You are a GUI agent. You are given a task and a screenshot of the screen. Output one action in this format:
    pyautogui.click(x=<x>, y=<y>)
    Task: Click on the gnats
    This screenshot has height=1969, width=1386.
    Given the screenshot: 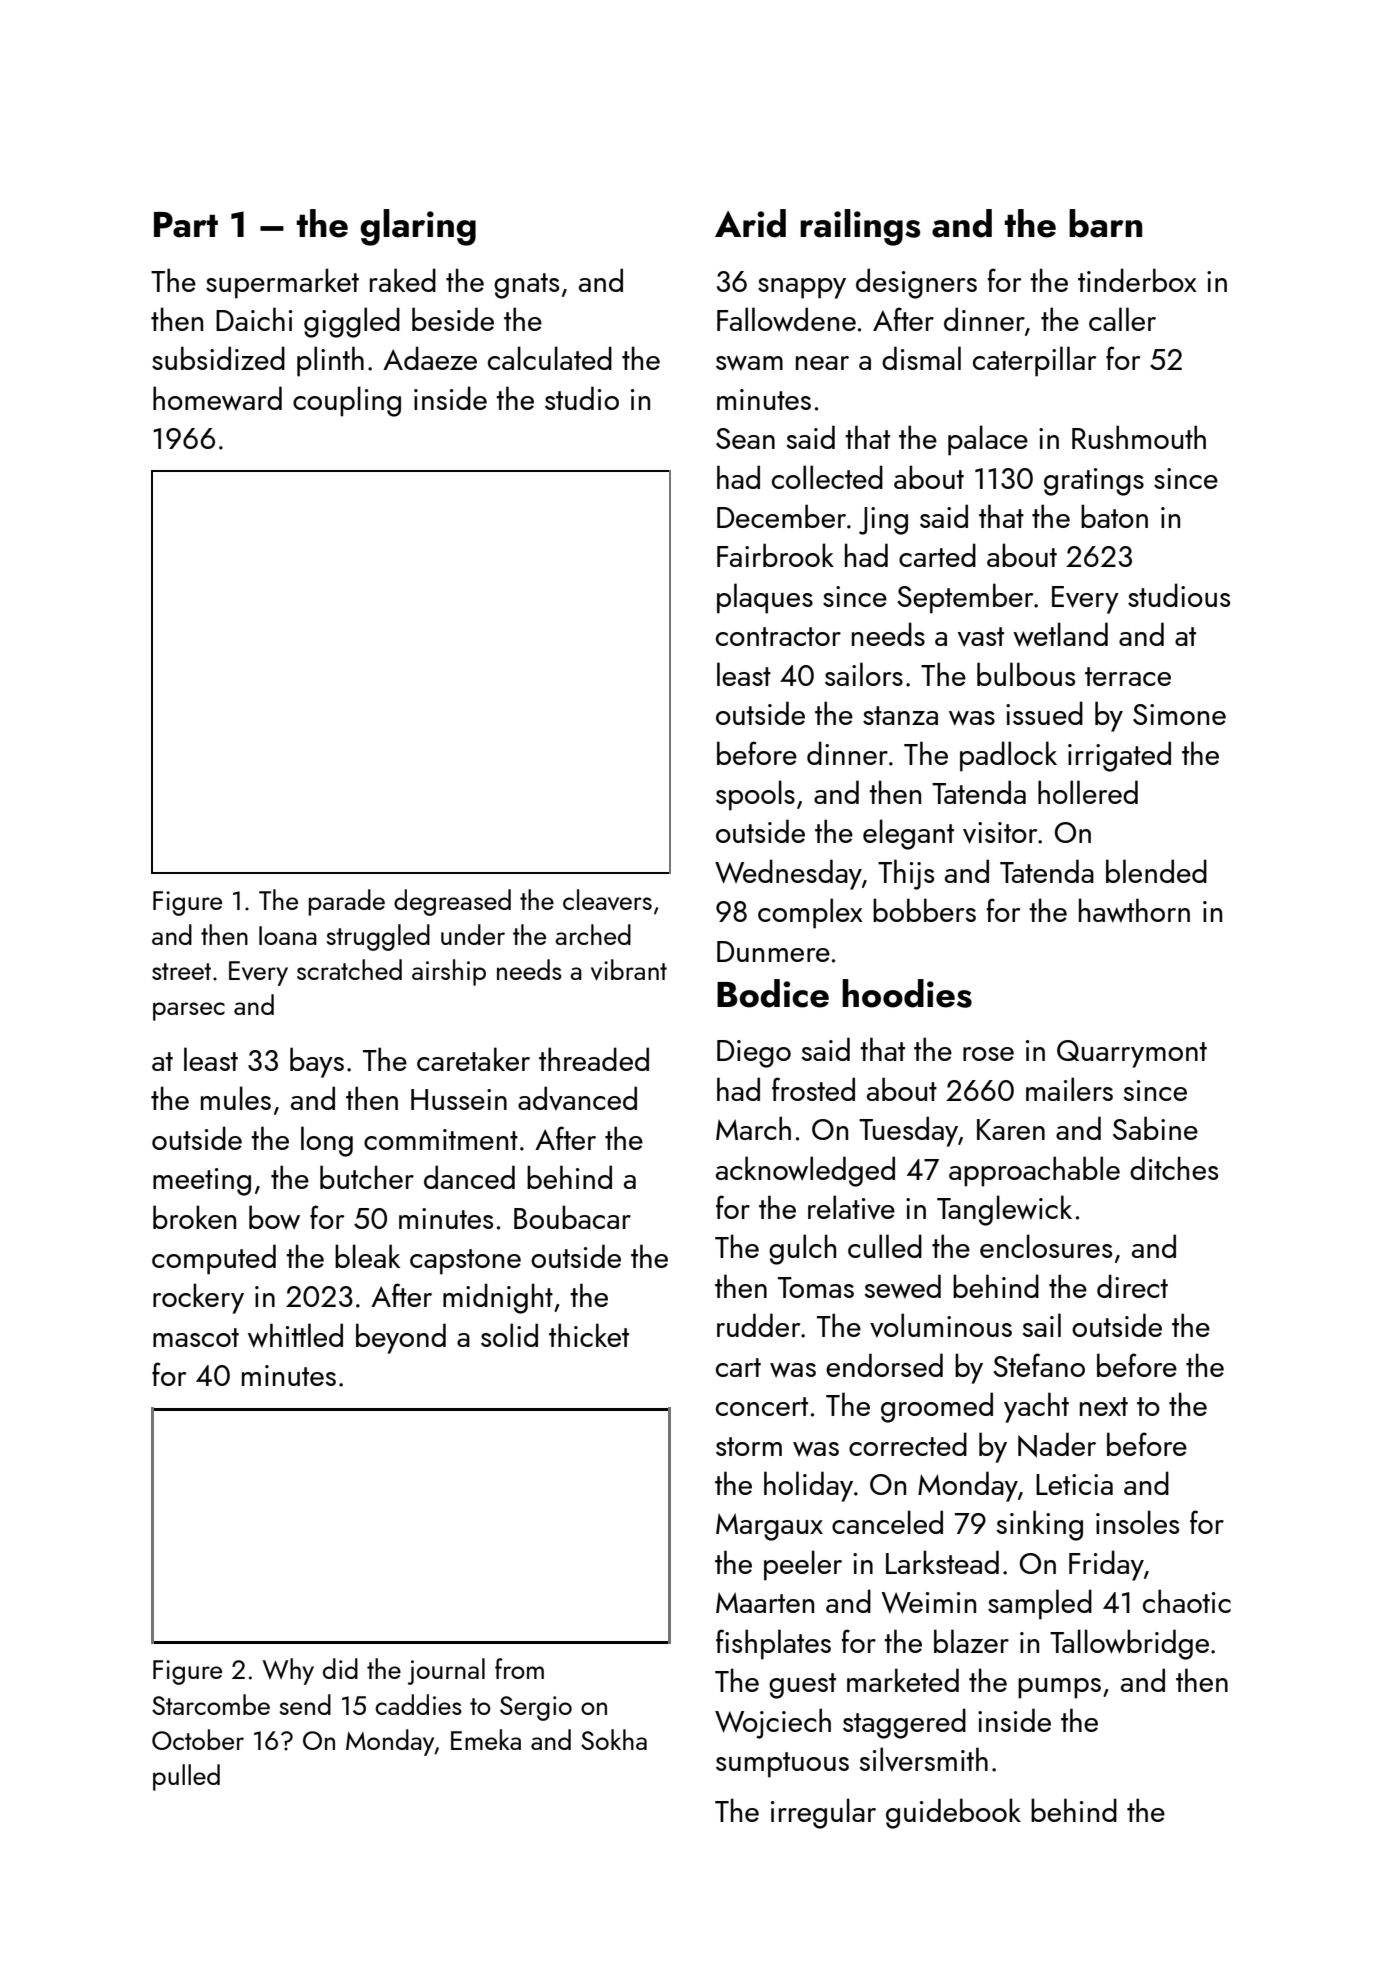 What is the action you would take?
    pyautogui.click(x=526, y=286)
